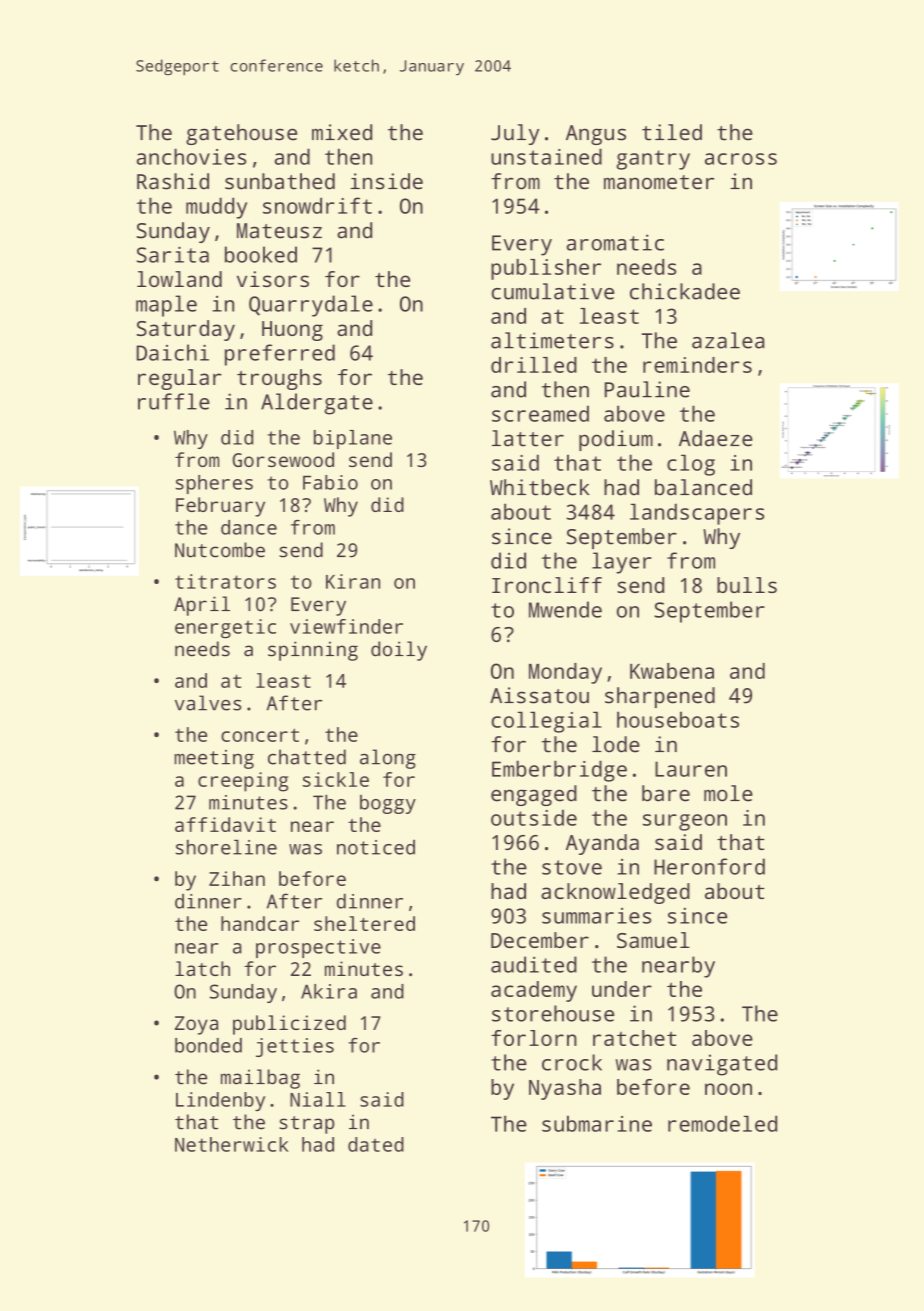 The width and height of the screenshot is (924, 1311). Describe the element at coordinates (220, 550) in the screenshot. I see `Nutcombe` at that location.
